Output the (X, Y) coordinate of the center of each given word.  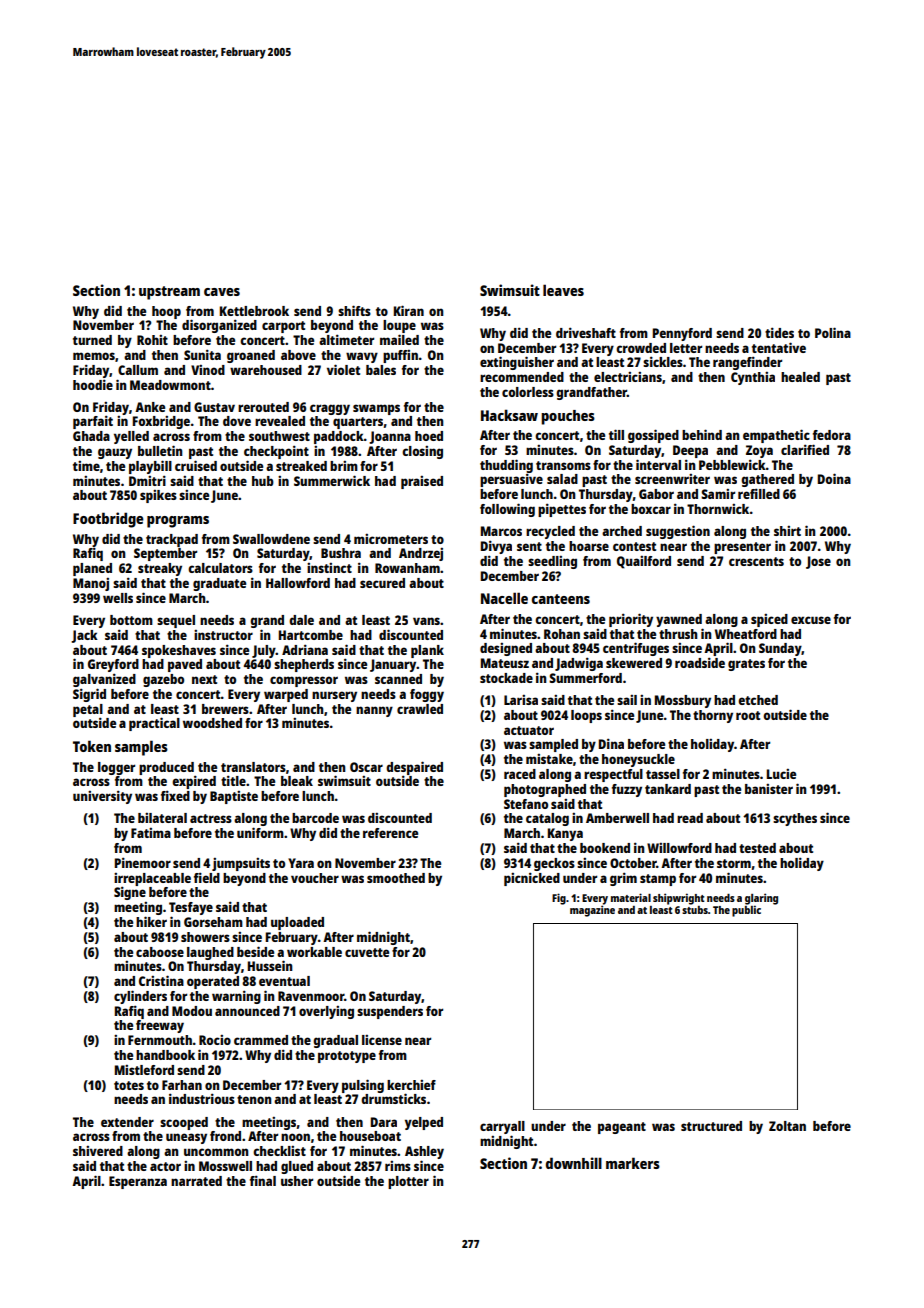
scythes (795, 819)
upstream (169, 293)
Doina (834, 478)
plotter (408, 1182)
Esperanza (138, 1182)
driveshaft (586, 332)
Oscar (366, 767)
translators (253, 767)
